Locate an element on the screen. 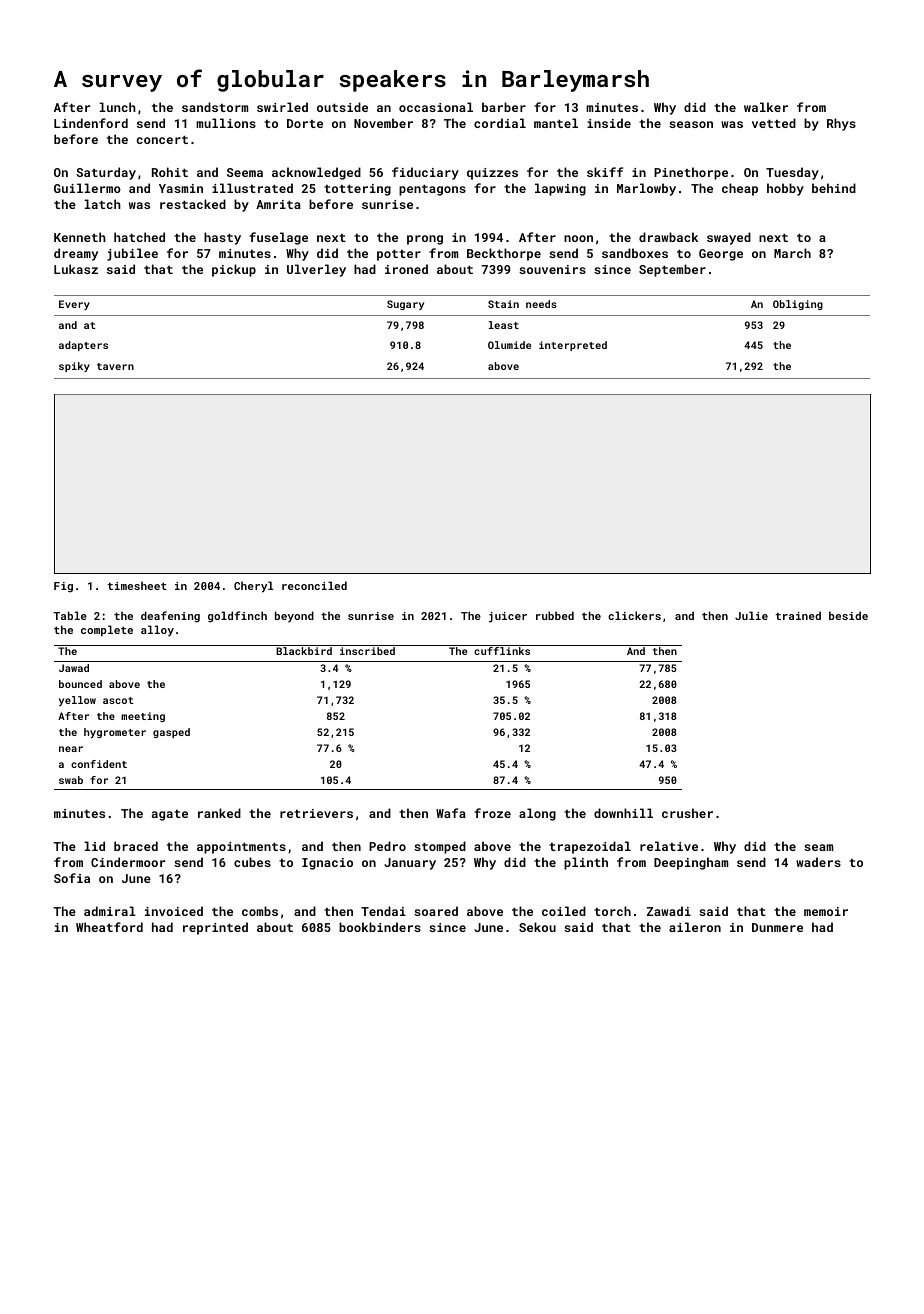 The height and width of the screenshot is (1314, 924). rubbed is located at coordinates (555, 615).
